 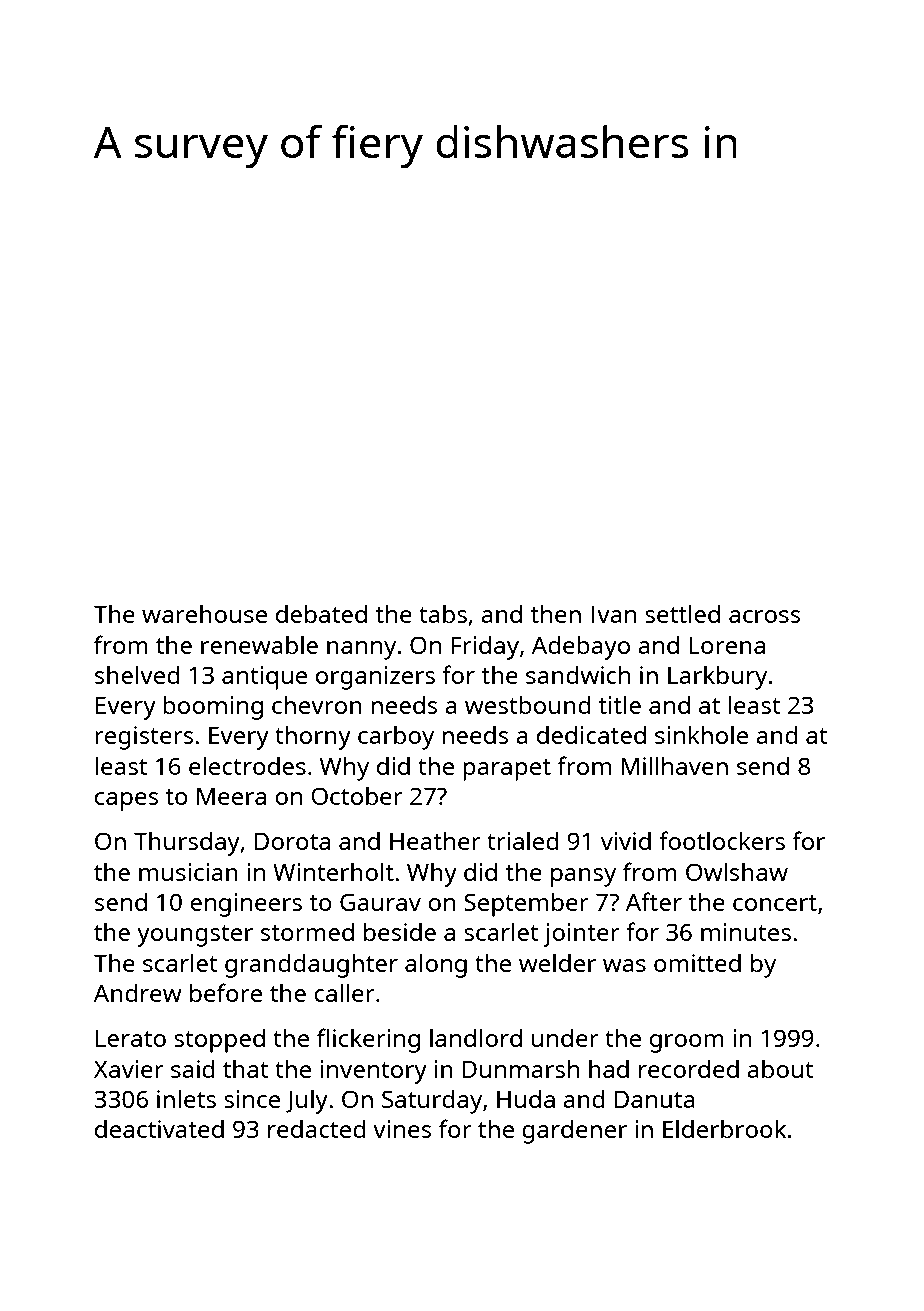 What do you see at coordinates (186, 1098) in the screenshot?
I see `inlets` at bounding box center [186, 1098].
